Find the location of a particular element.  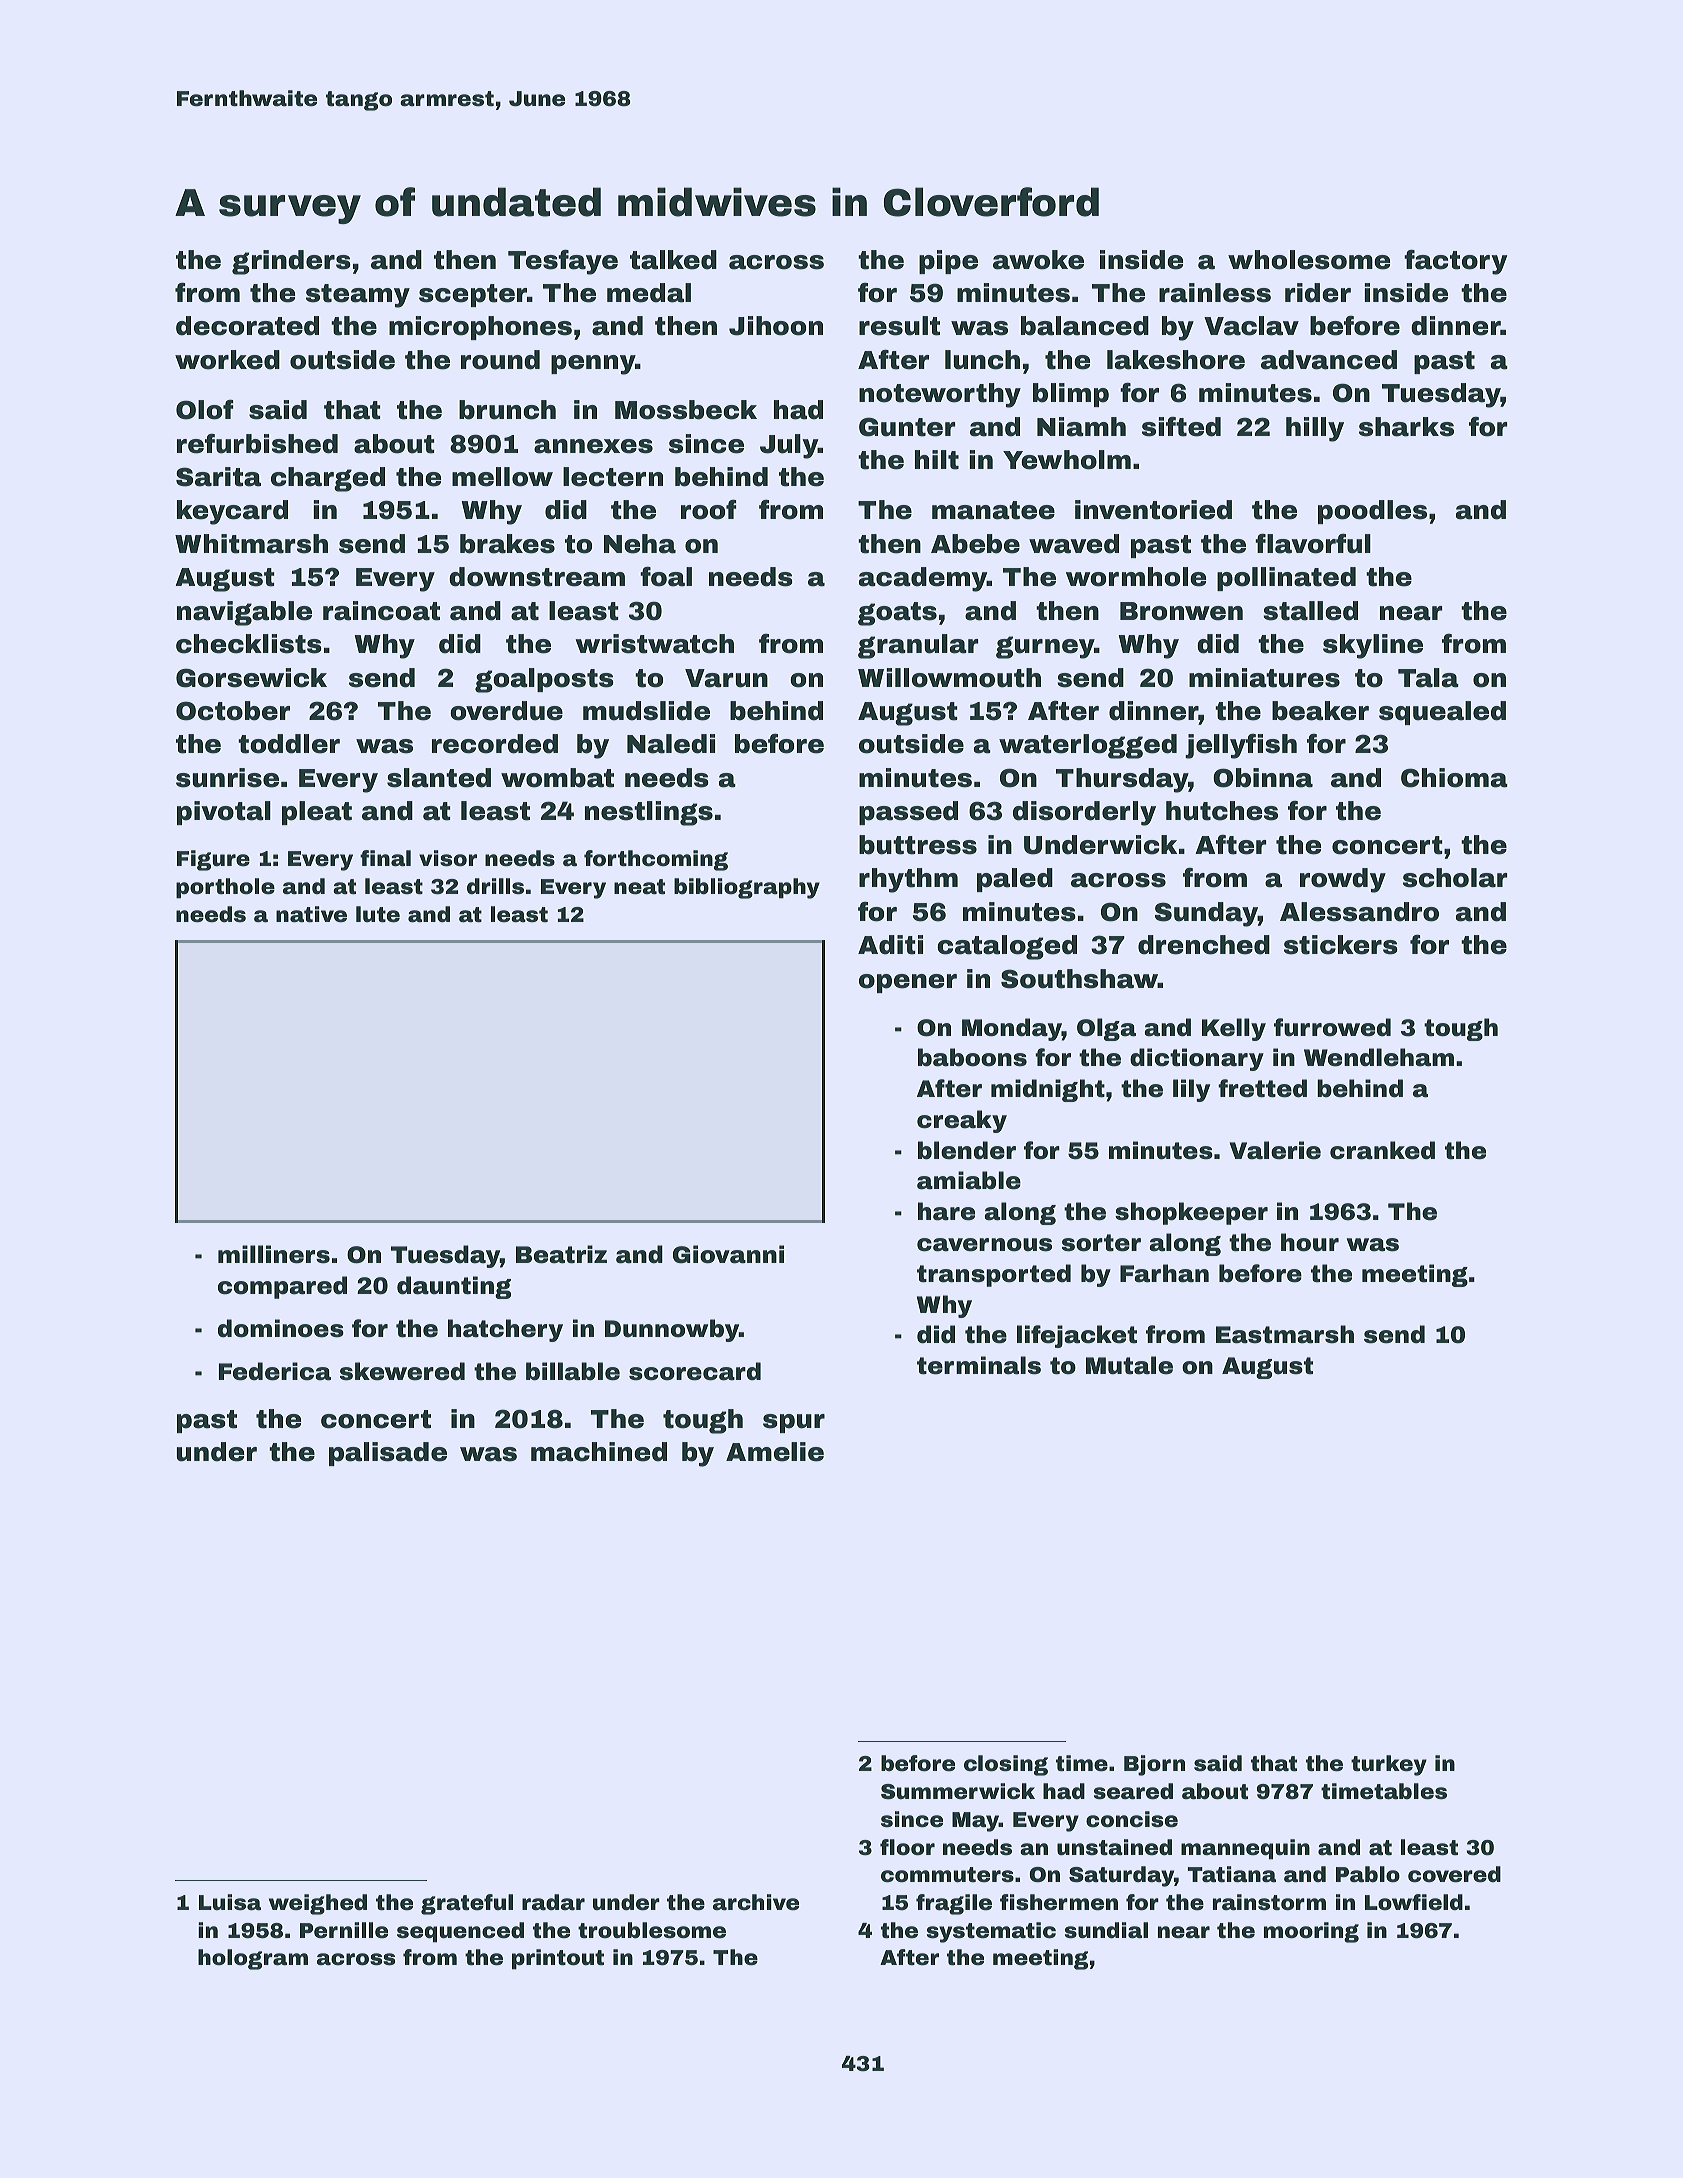

talked is located at coordinates (673, 260).
